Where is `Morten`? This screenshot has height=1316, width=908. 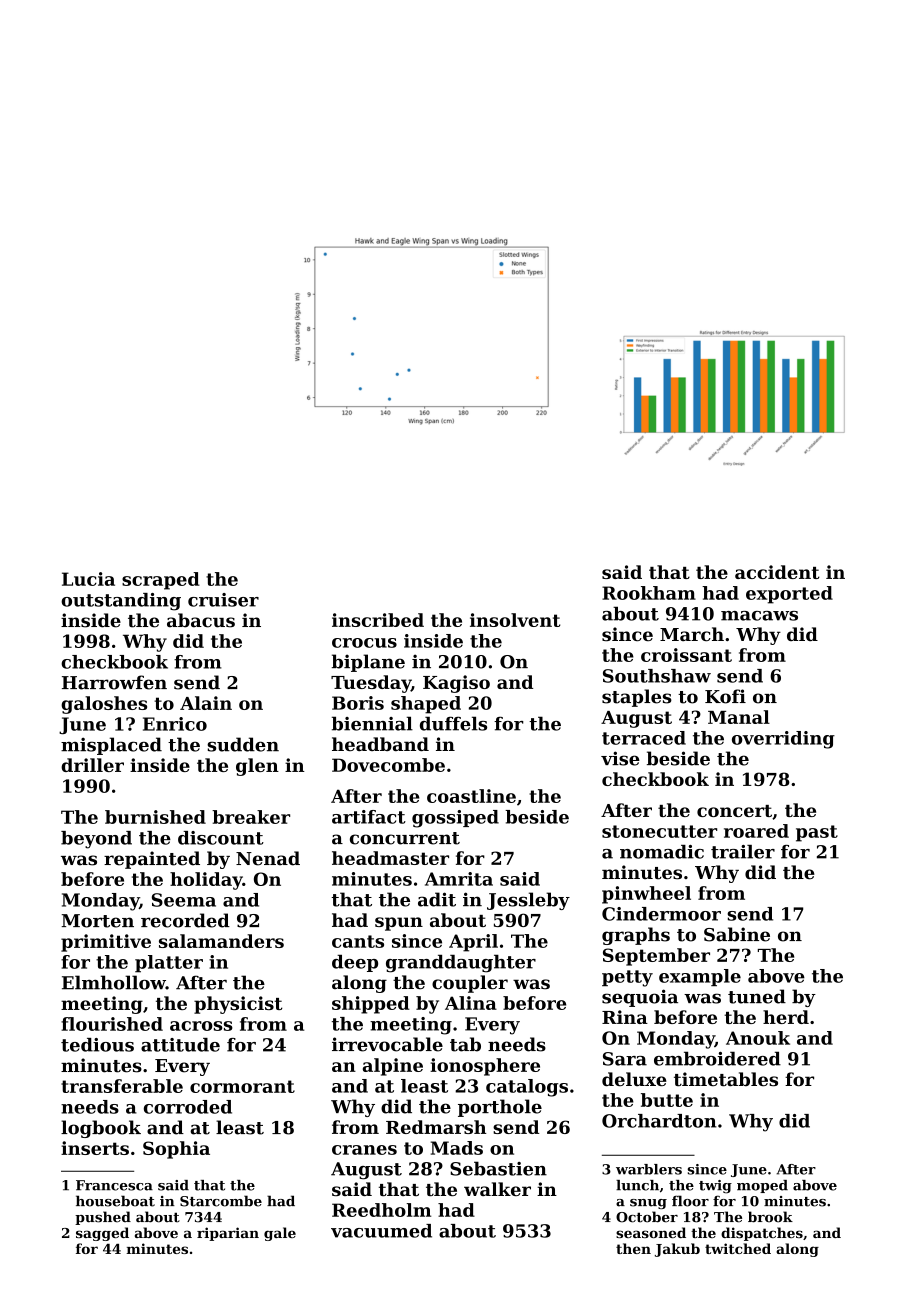 Morten is located at coordinates (97, 921).
